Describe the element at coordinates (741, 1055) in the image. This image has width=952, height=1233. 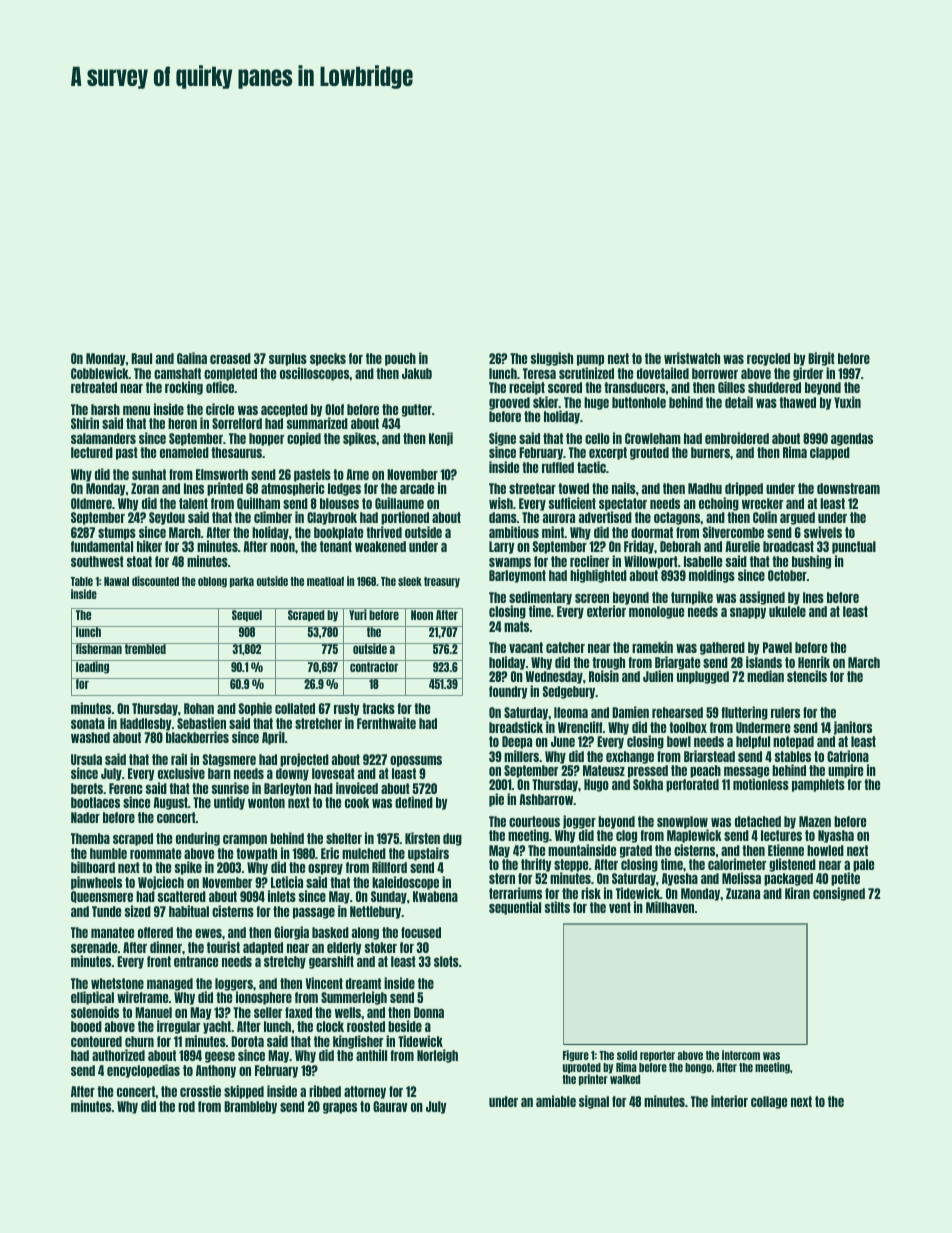
I see `intercom` at that location.
